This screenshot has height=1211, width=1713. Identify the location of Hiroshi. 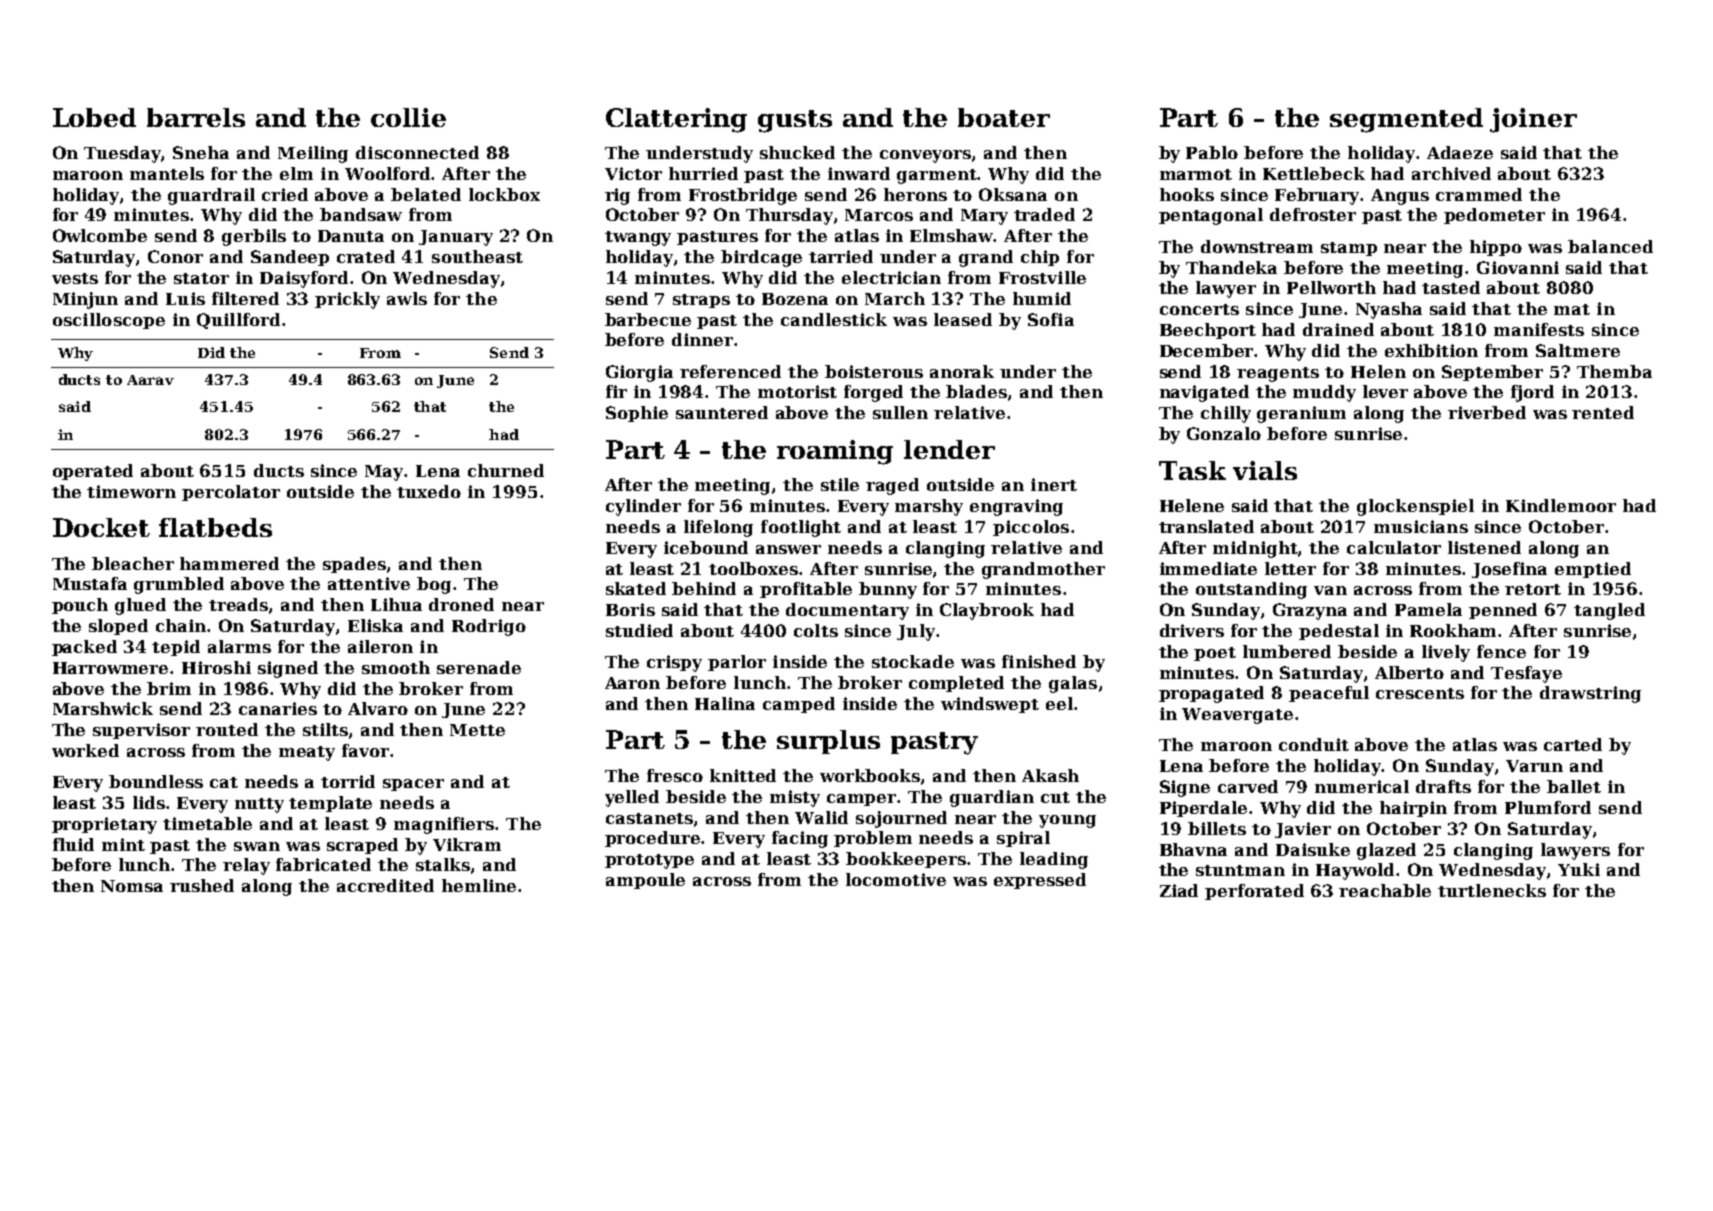
(216, 667).
